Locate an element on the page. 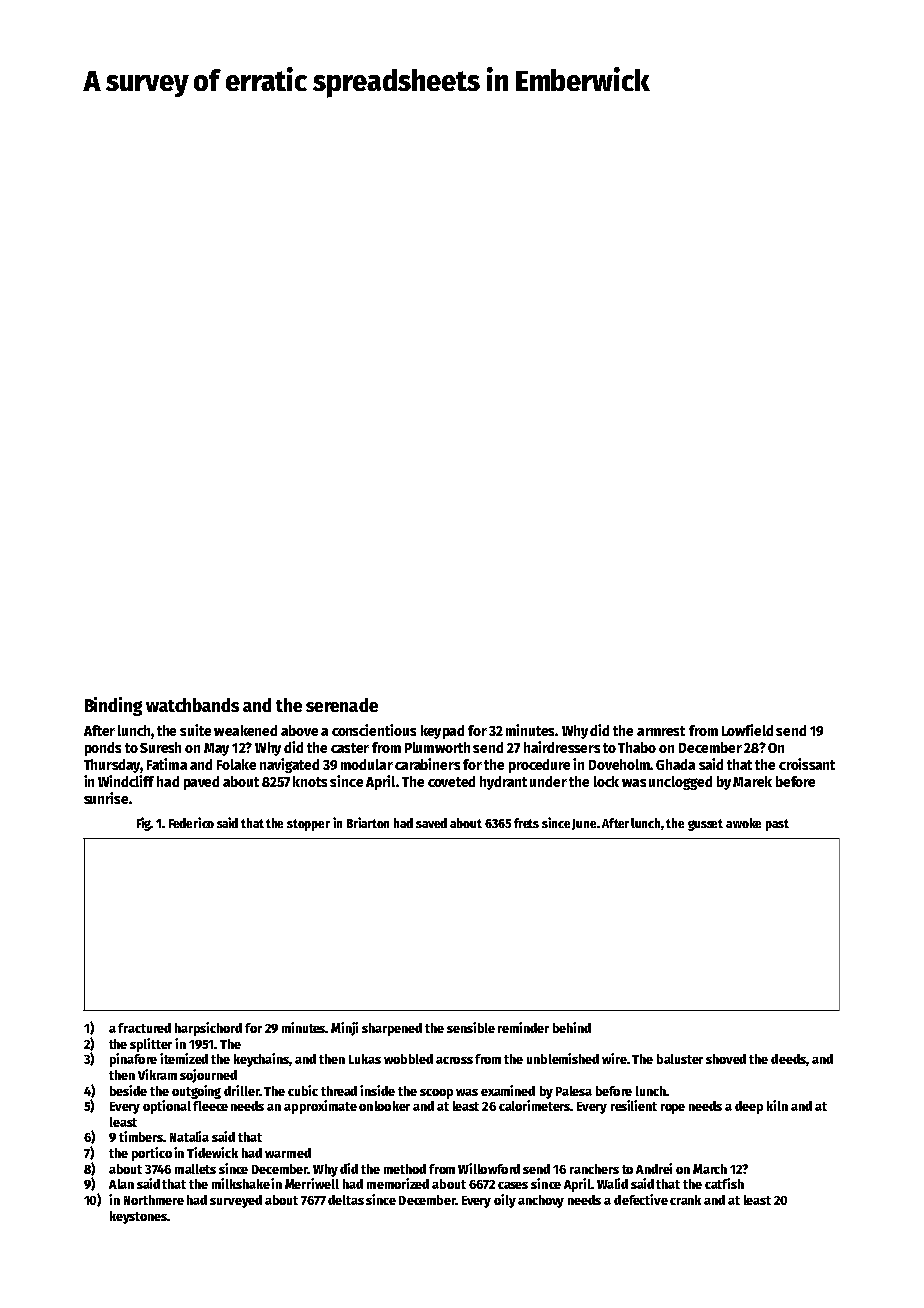 Image resolution: width=924 pixels, height=1308 pixels. deeds is located at coordinates (788, 1059).
